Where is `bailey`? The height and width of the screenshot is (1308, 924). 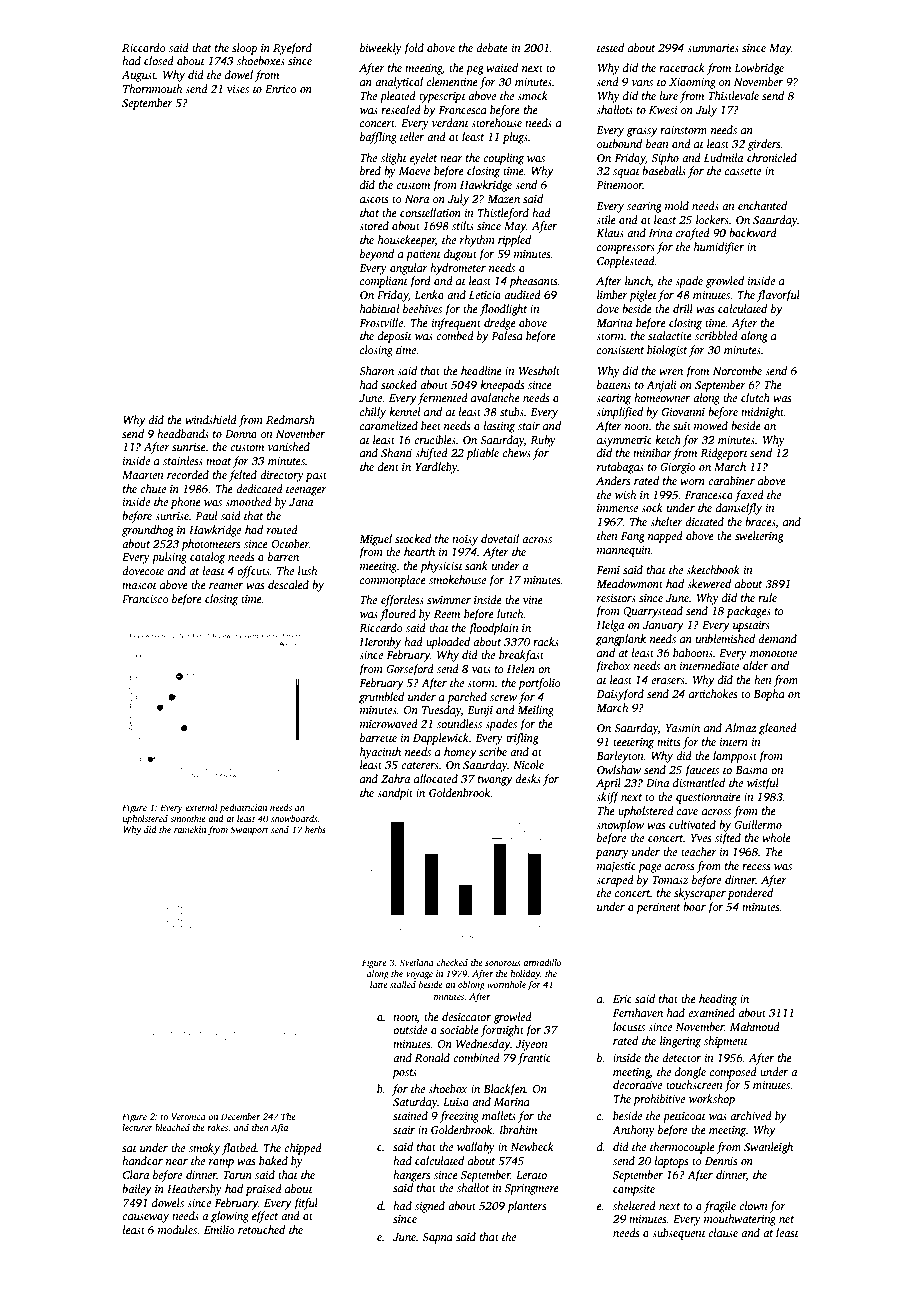 bailey is located at coordinates (137, 1190).
